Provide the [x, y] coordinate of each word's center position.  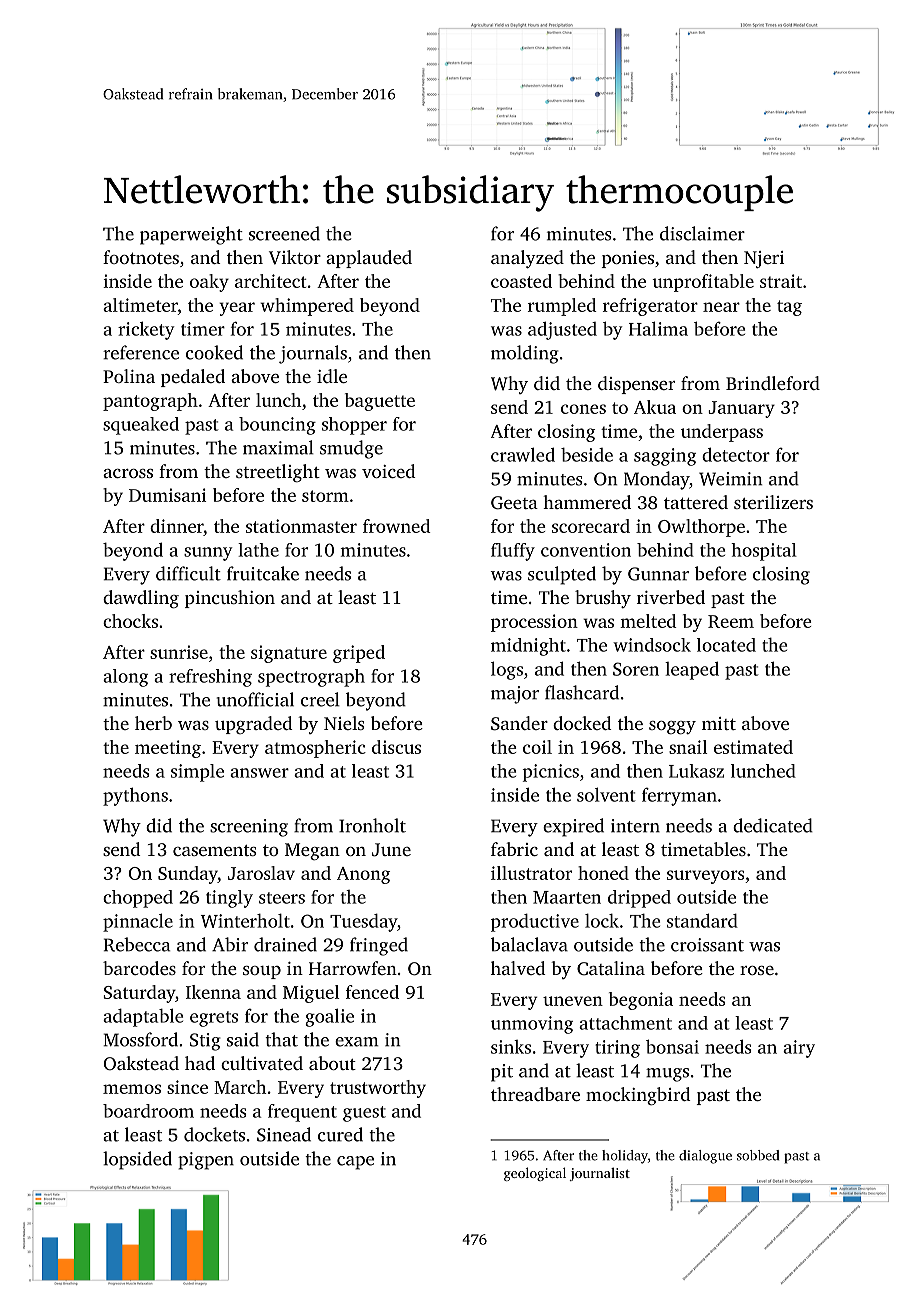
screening [249, 828]
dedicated [773, 825]
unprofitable [703, 283]
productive [535, 923]
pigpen [206, 1161]
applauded [369, 259]
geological [535, 1174]
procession [534, 623]
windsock [652, 645]
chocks [130, 621]
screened [284, 233]
